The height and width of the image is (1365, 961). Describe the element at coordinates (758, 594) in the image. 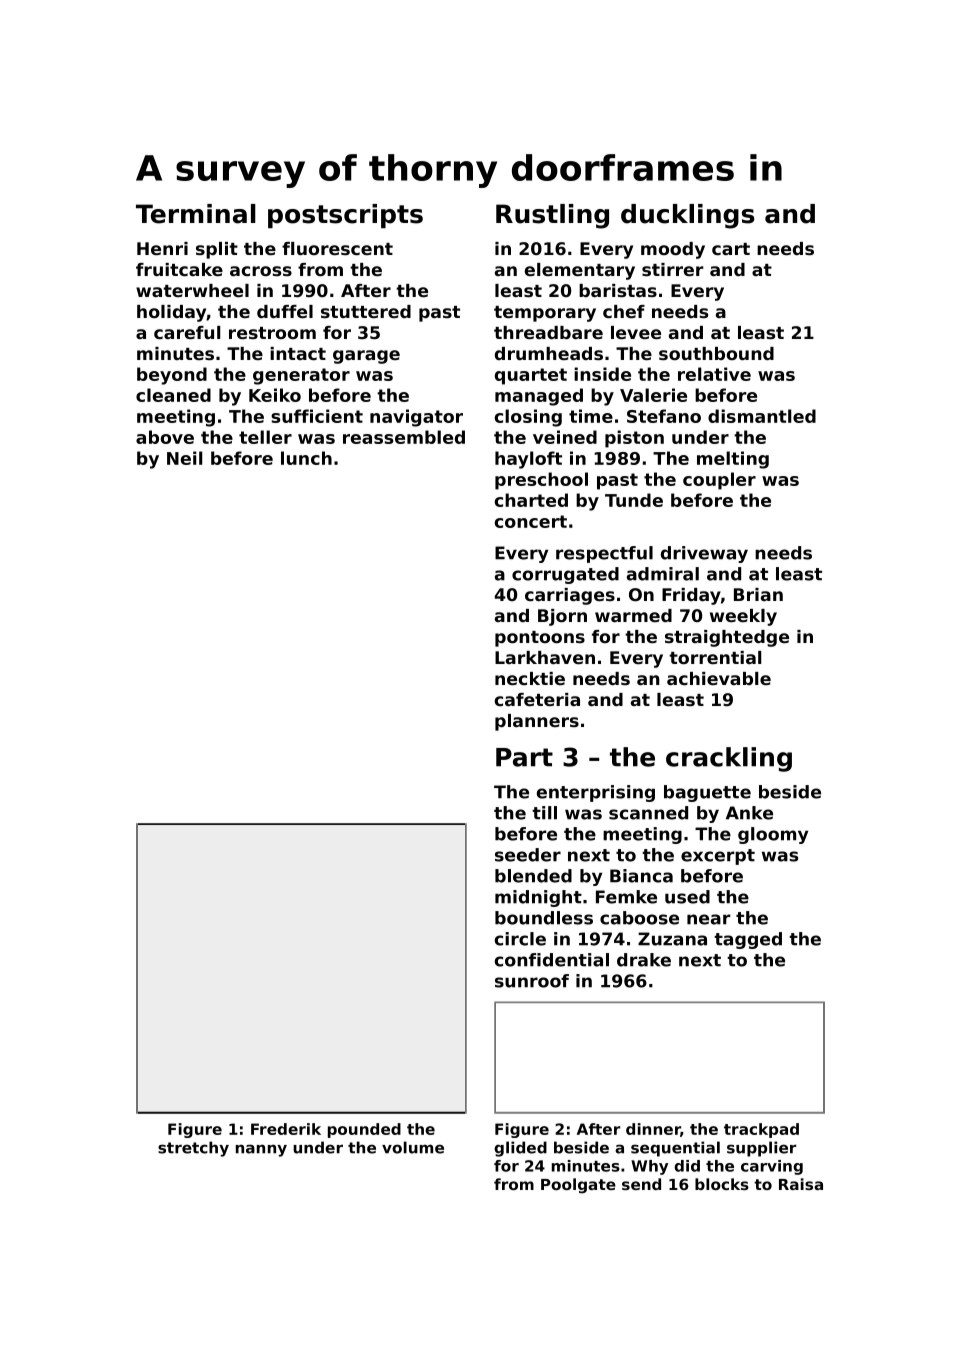

I see `Brian` at that location.
